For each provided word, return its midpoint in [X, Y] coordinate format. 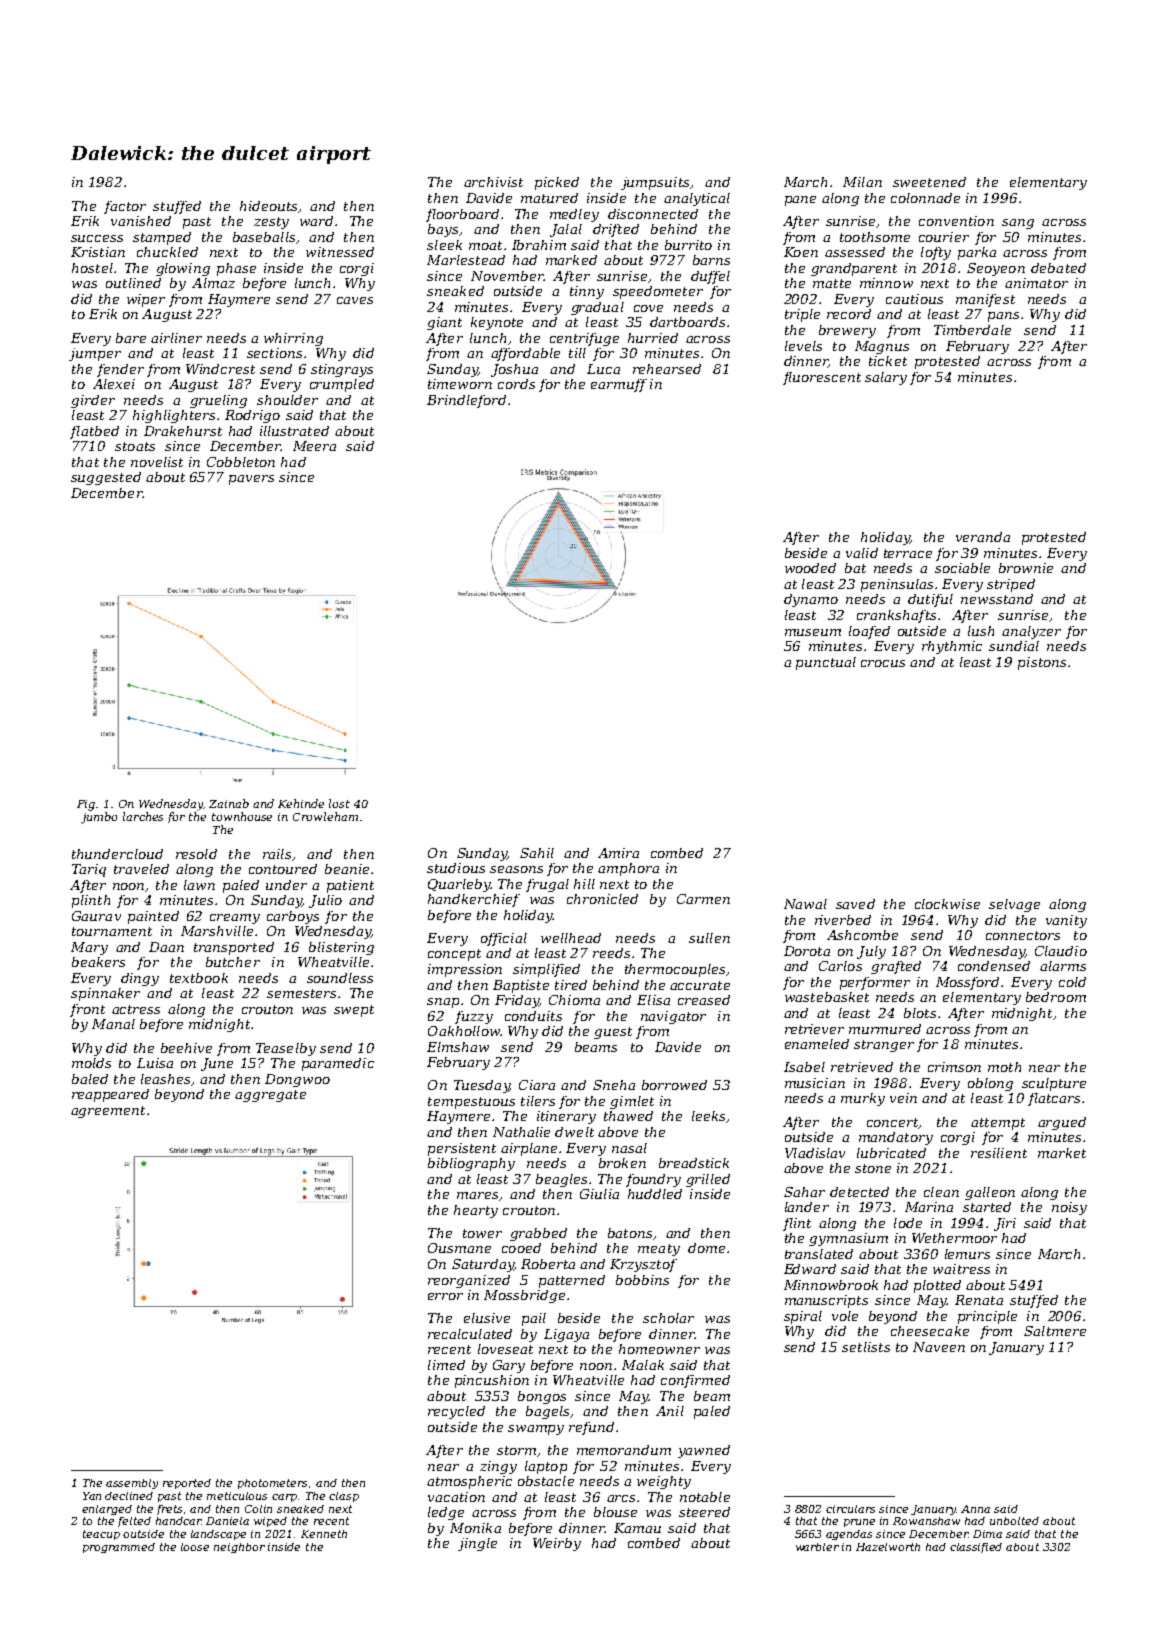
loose [195, 1547]
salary [886, 378]
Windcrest [220, 369]
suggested [106, 478]
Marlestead [466, 260]
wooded [810, 568]
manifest [985, 300]
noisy [1069, 1208]
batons [630, 1233]
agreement [108, 1112]
